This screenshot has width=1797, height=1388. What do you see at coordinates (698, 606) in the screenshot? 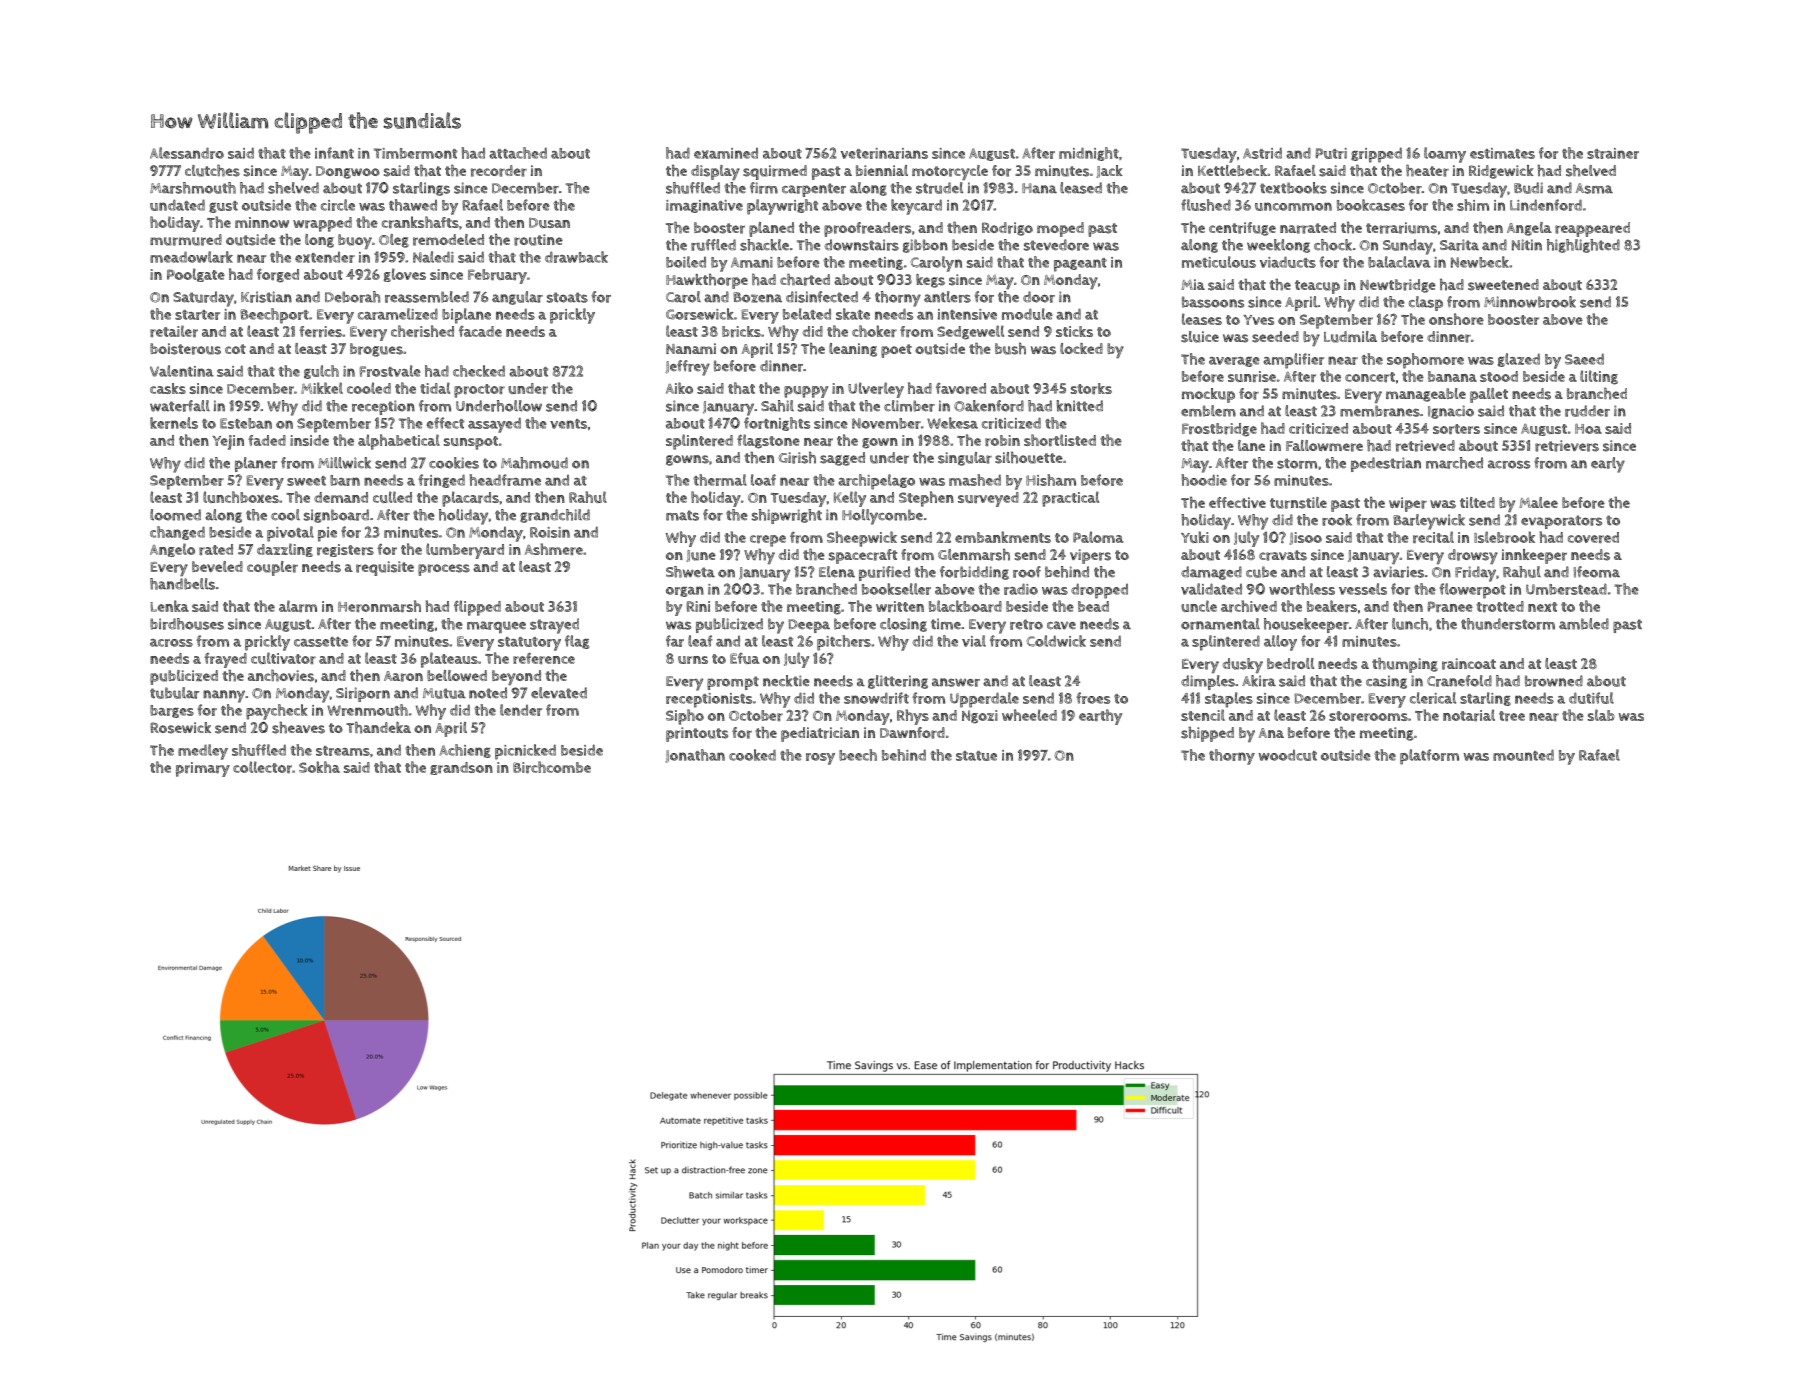
I see `Rini` at bounding box center [698, 606].
